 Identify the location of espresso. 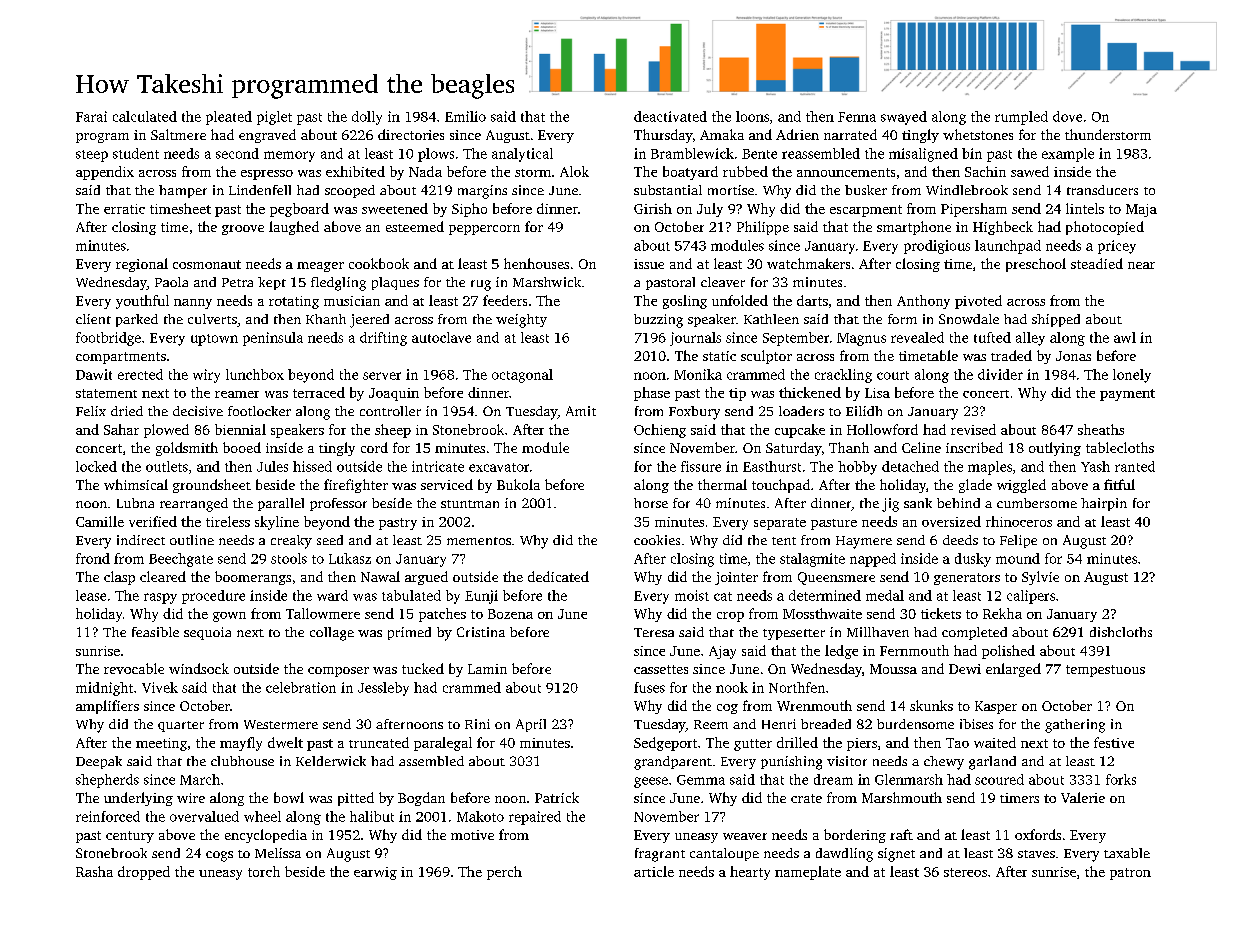
(267, 175).
